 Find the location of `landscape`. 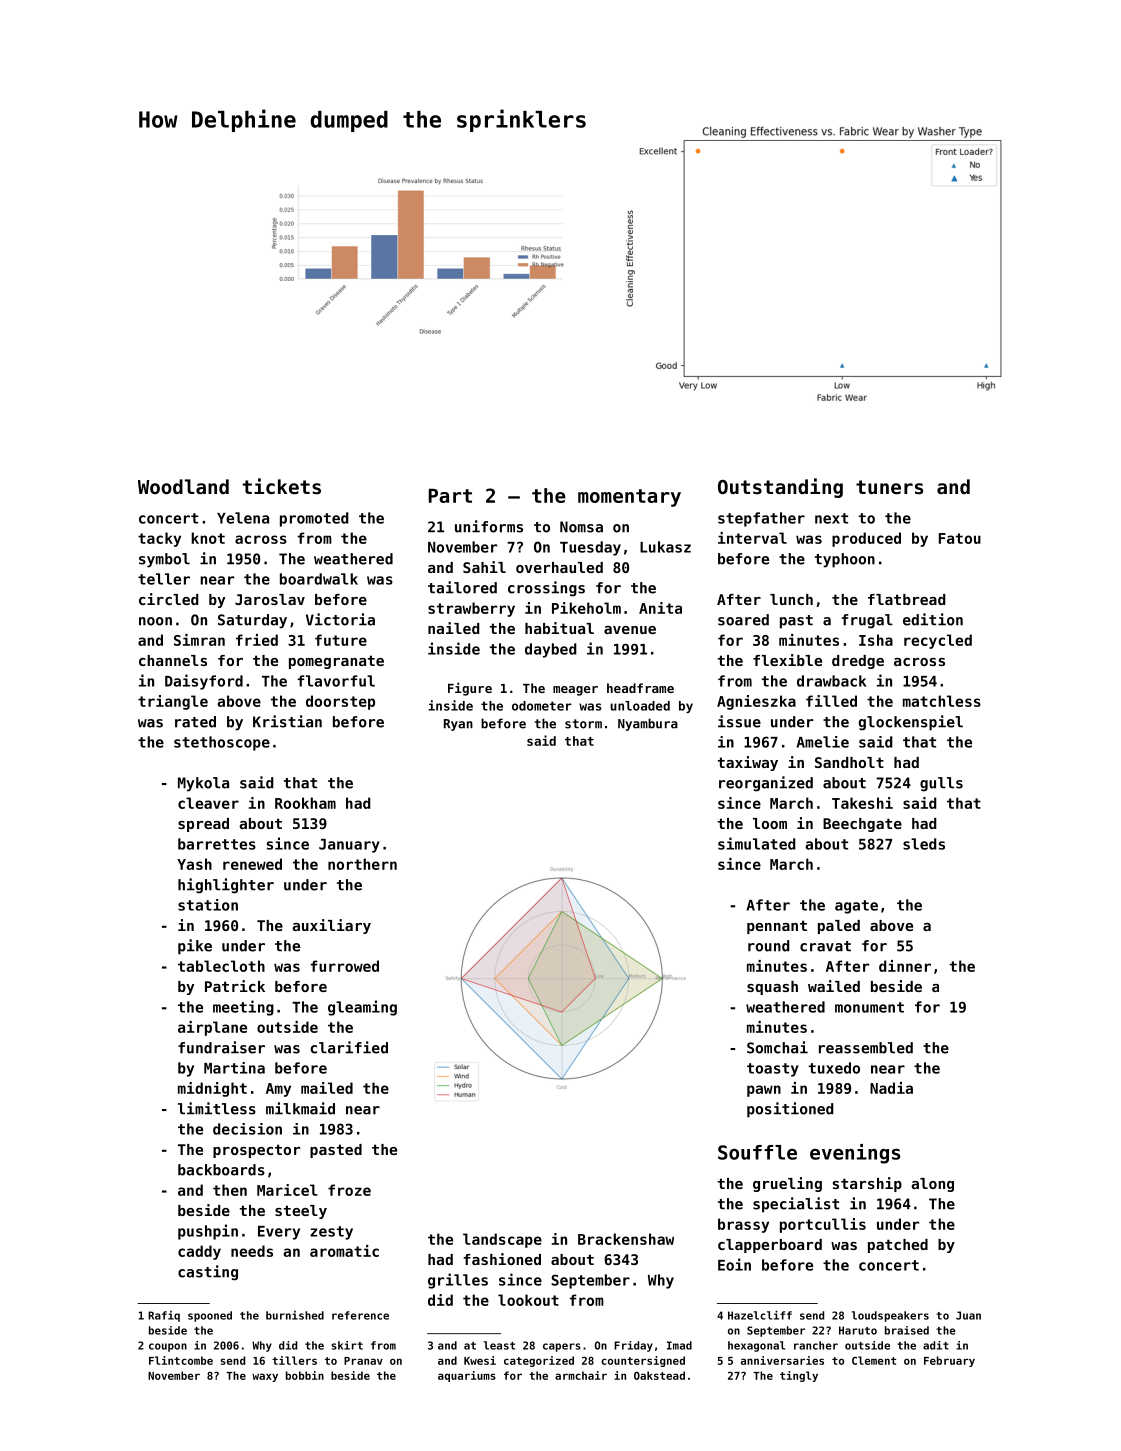

landscape is located at coordinates (502, 1240).
